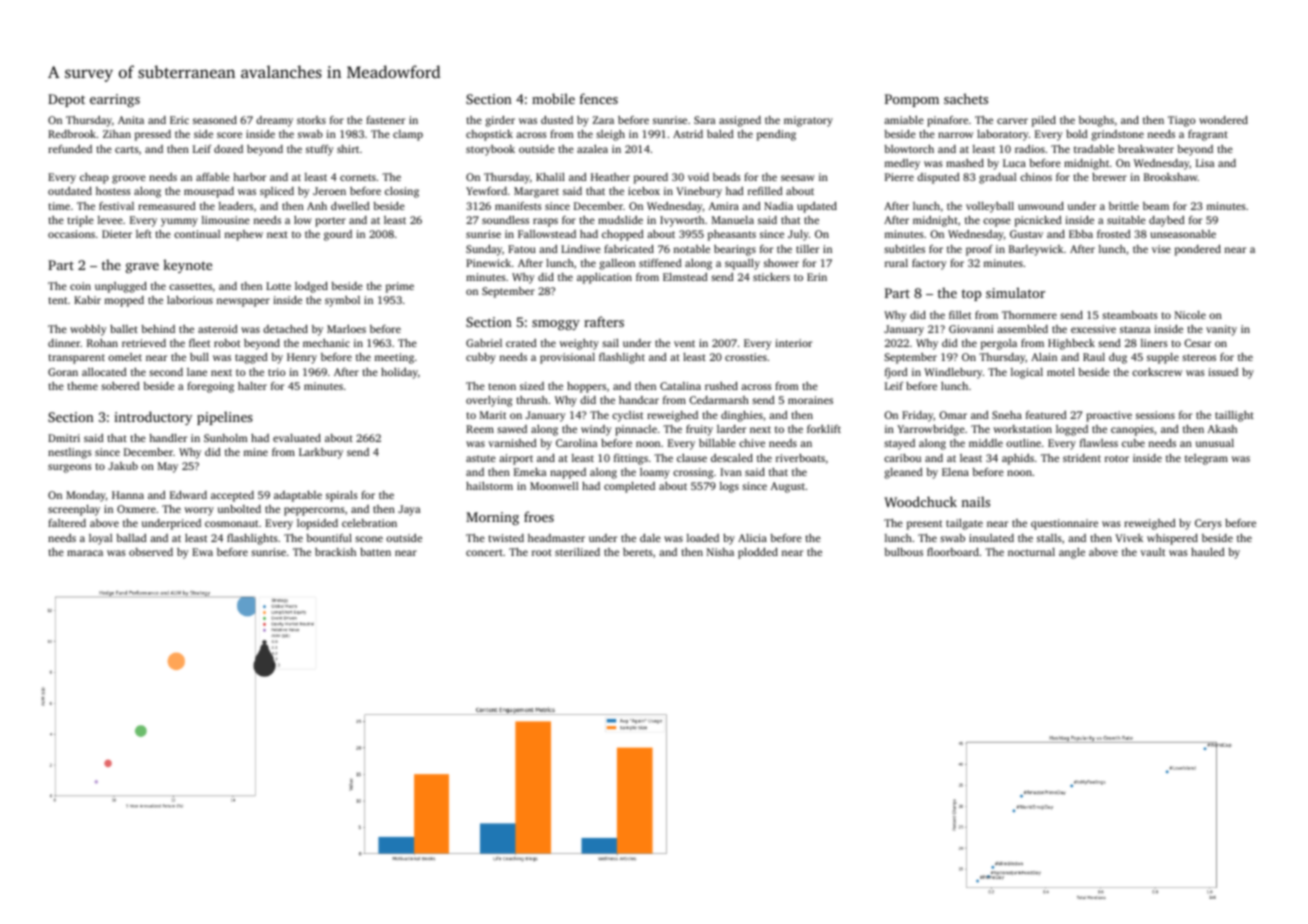 This screenshot has height=924, width=1308. I want to click on Lisa, so click(1205, 163).
